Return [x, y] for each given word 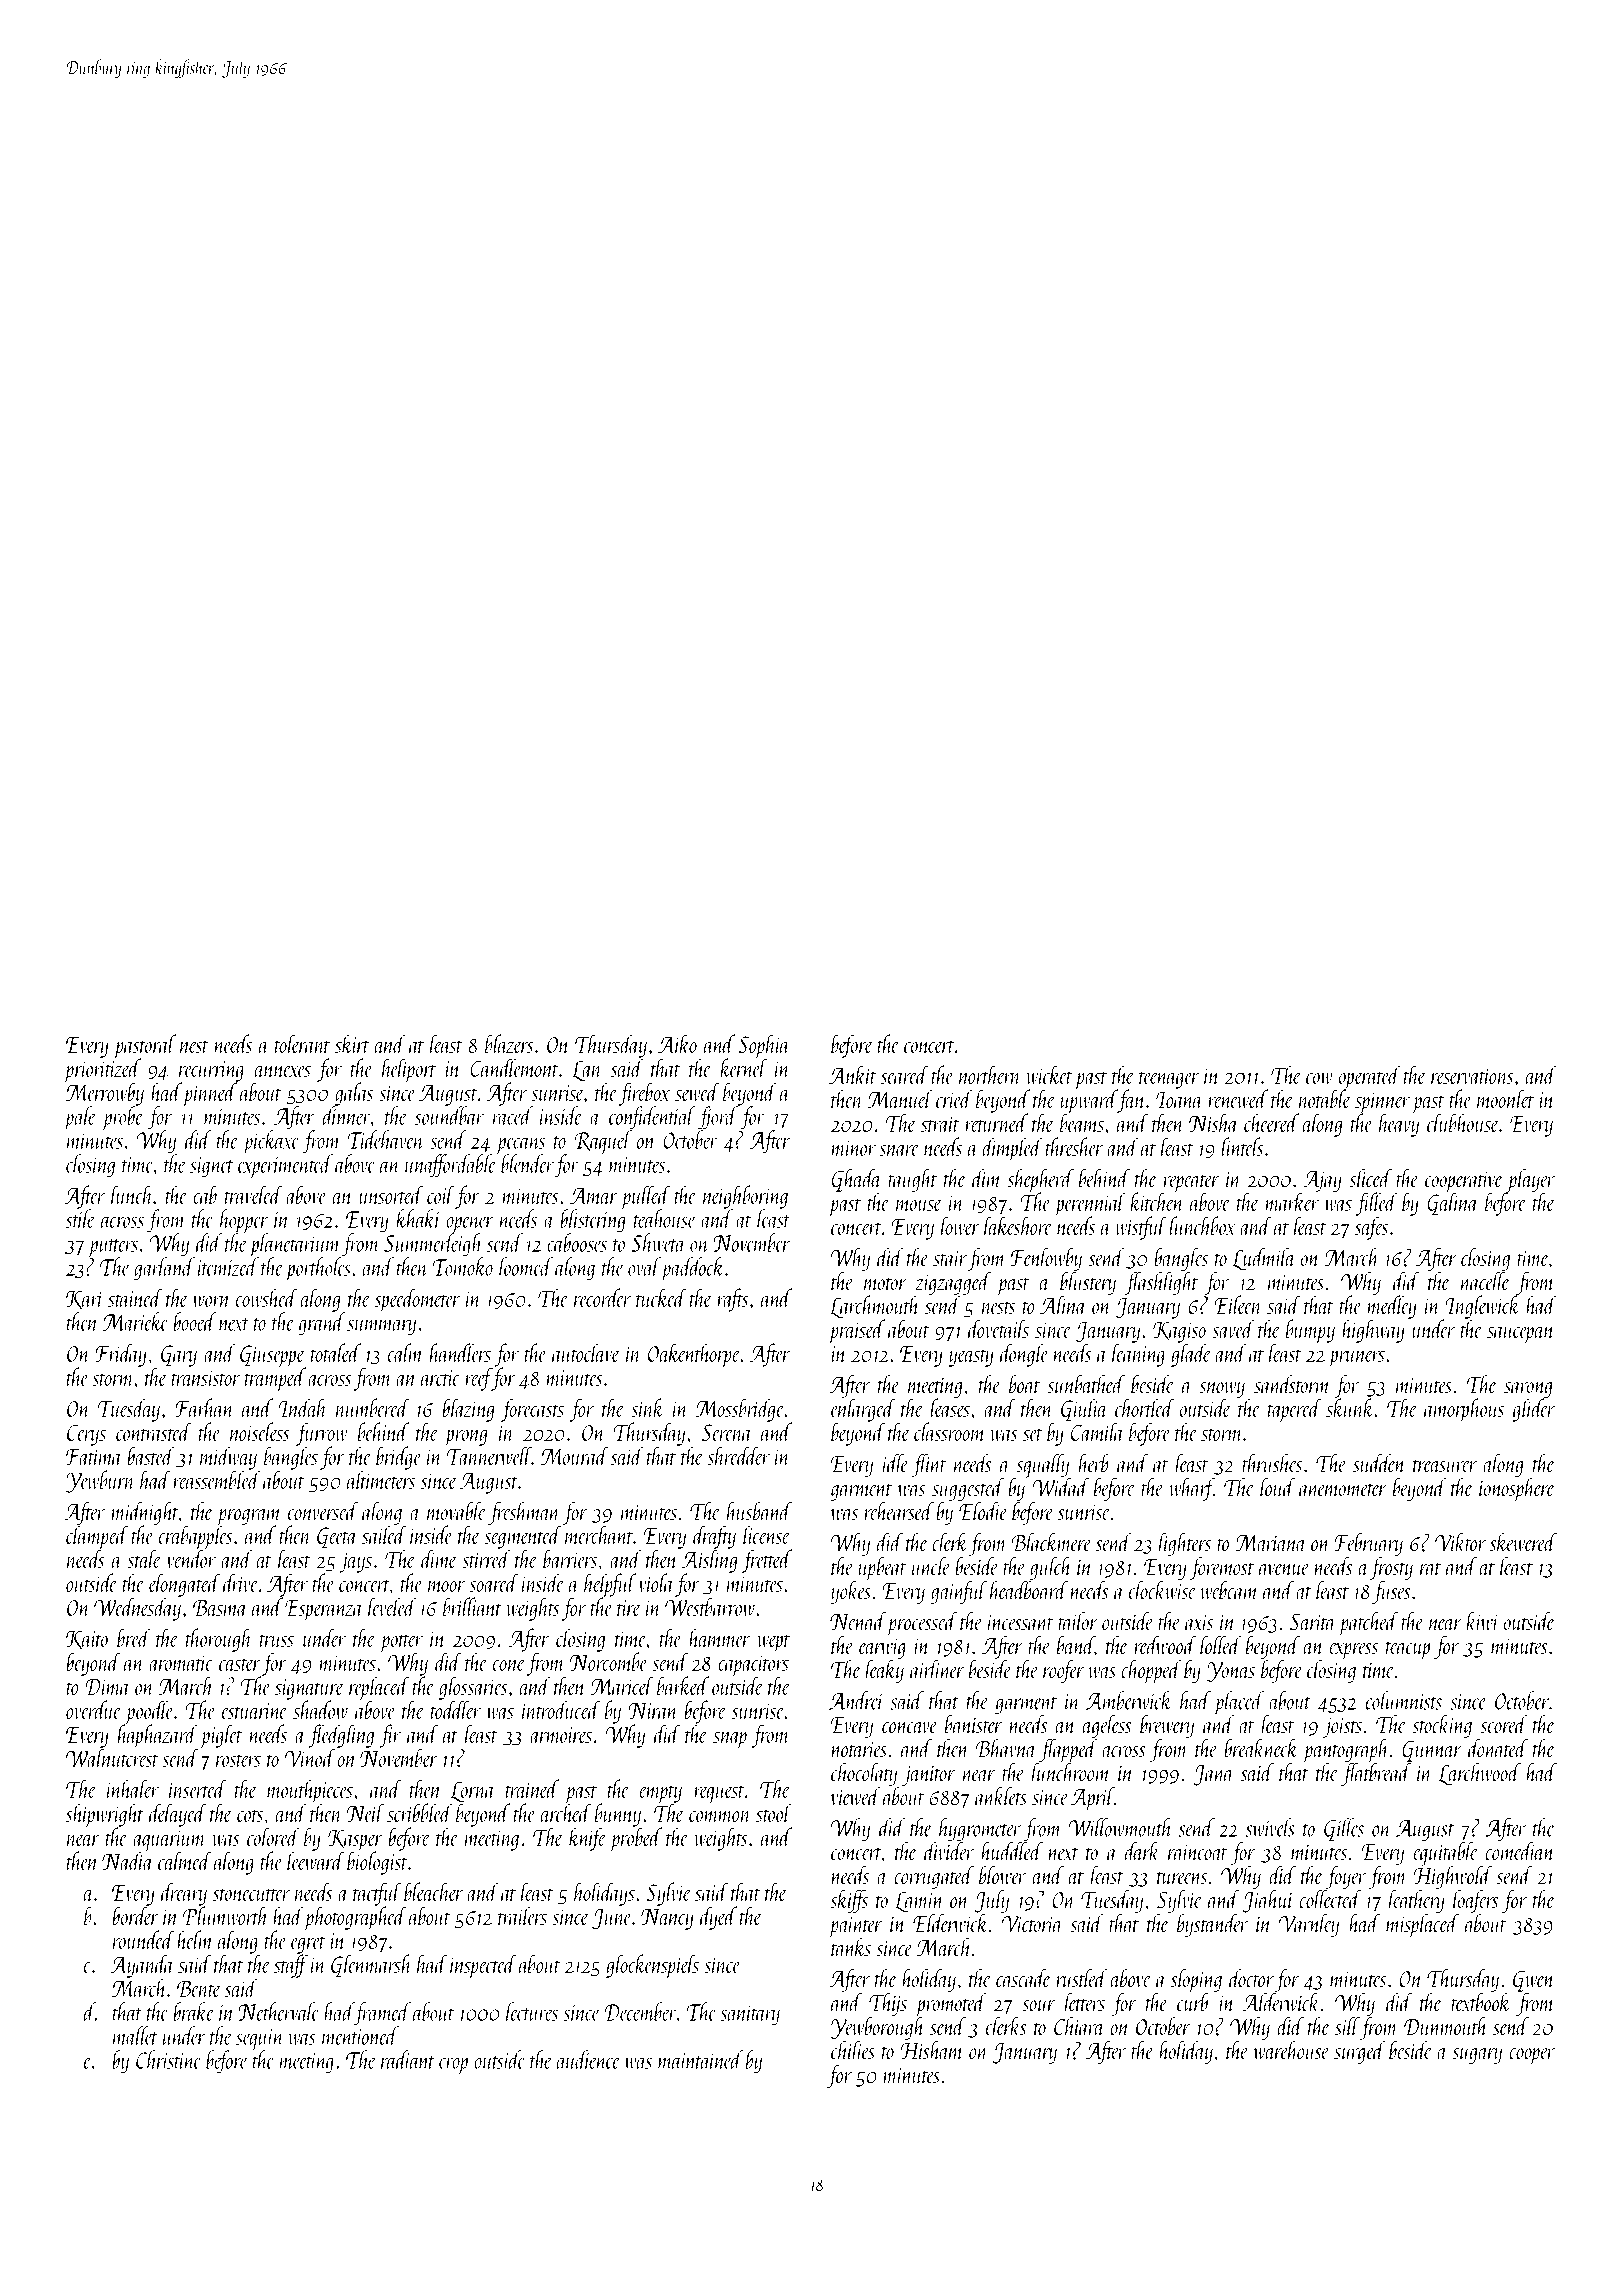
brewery [1167, 1726]
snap [730, 1740]
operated [1368, 1077]
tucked [661, 1297]
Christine [169, 2059]
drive [241, 1582]
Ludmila [1264, 1259]
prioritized [103, 1070]
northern [990, 1074]
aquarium [170, 1841]
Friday [121, 1355]
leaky [884, 1671]
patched [1369, 1624]
